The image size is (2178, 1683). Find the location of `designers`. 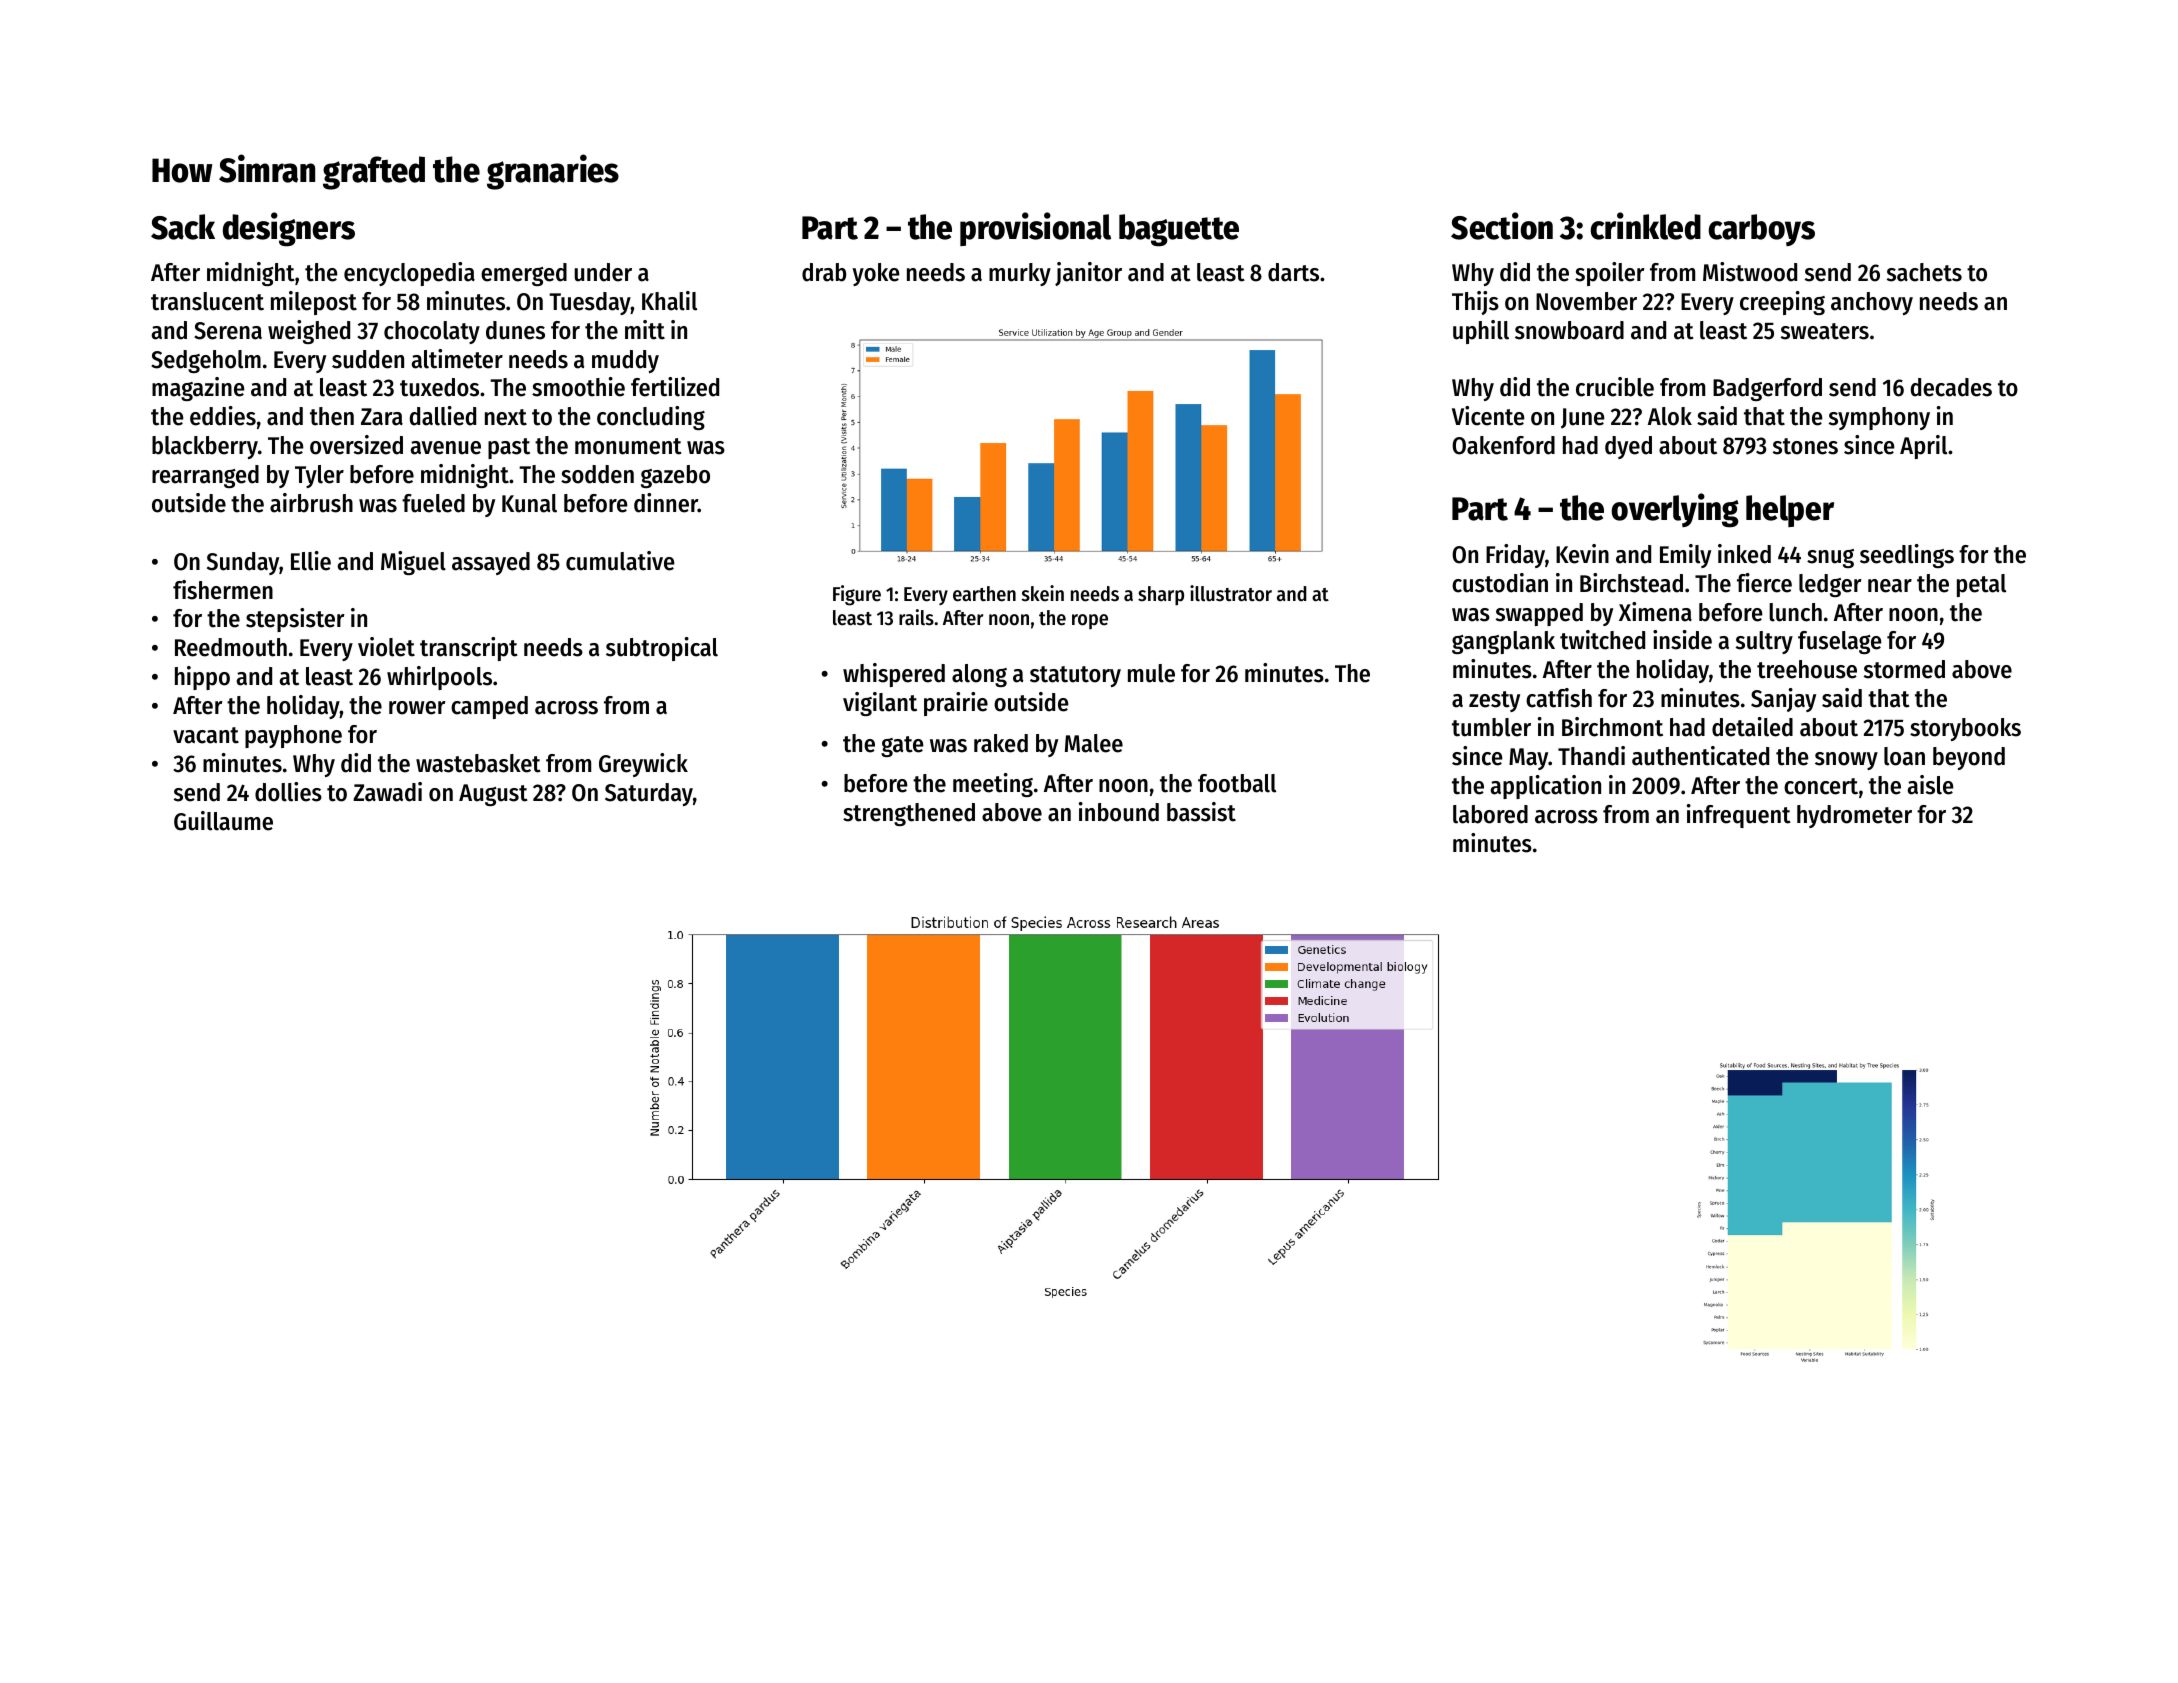

designers is located at coordinates (289, 229).
